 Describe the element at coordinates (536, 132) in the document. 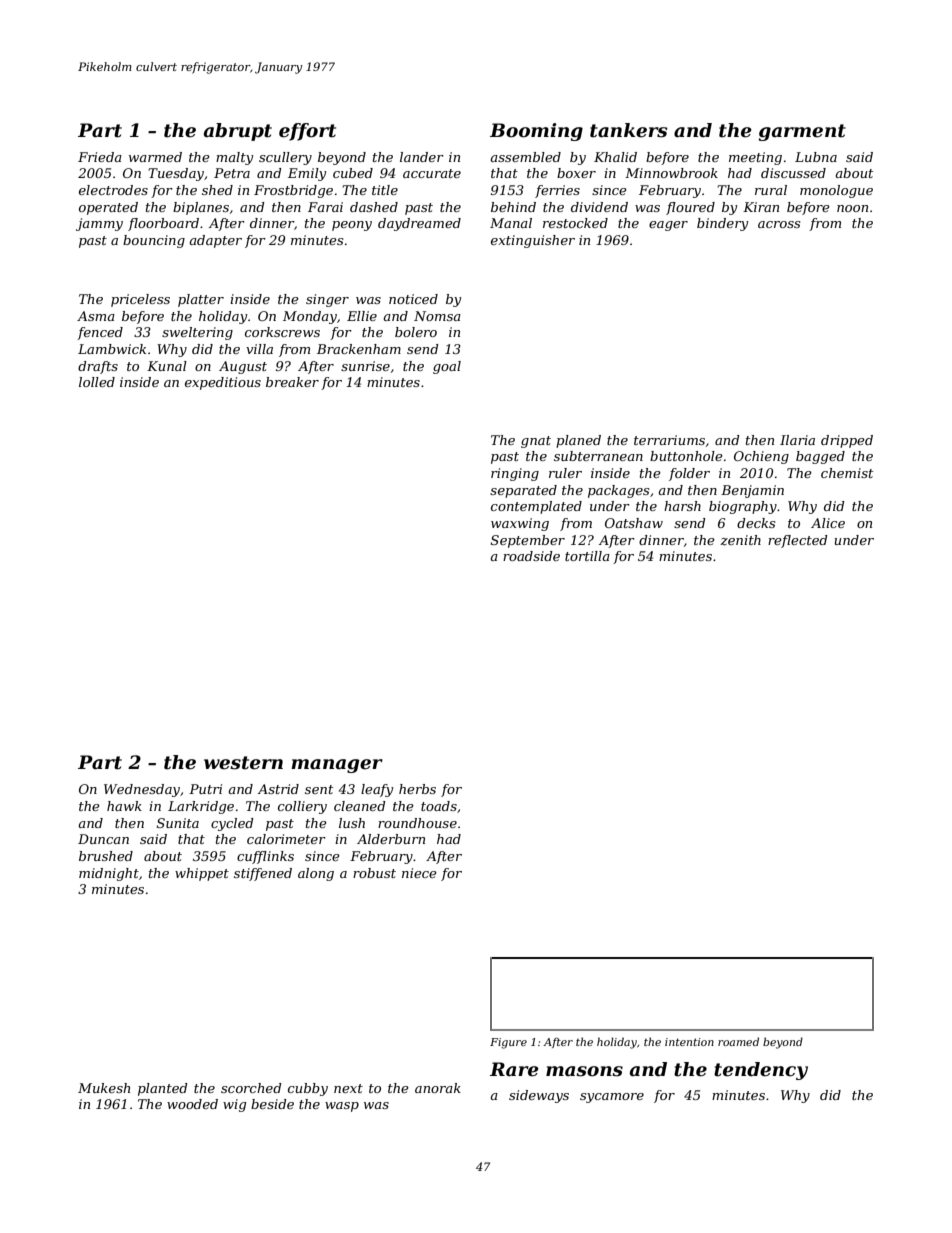

I see `Booming` at that location.
